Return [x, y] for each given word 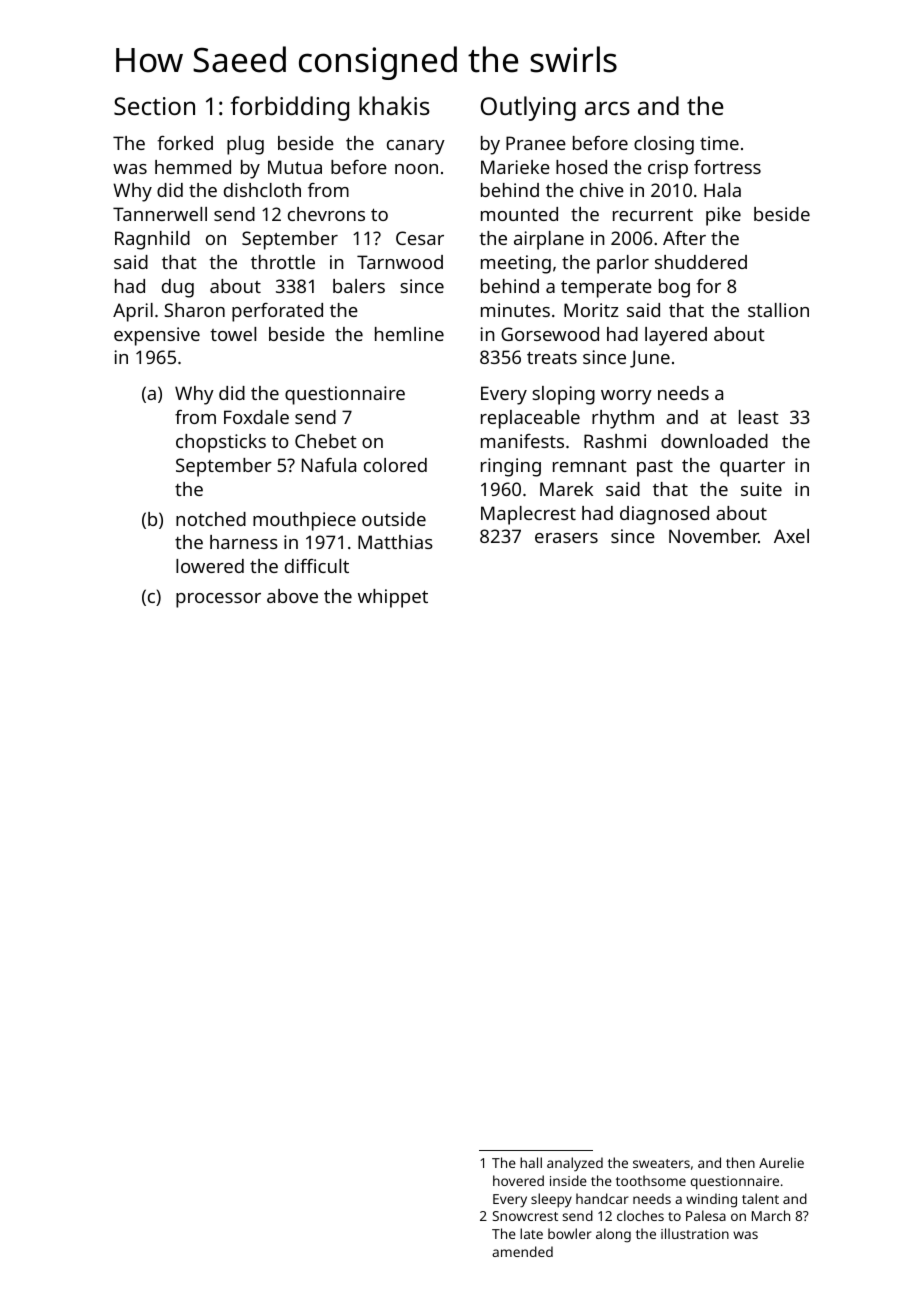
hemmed [193, 167]
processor [218, 600]
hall [531, 1162]
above [292, 596]
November [714, 536]
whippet [393, 598]
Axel [791, 536]
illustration [695, 1233]
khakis [394, 105]
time [719, 143]
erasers [566, 538]
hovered [518, 1180]
